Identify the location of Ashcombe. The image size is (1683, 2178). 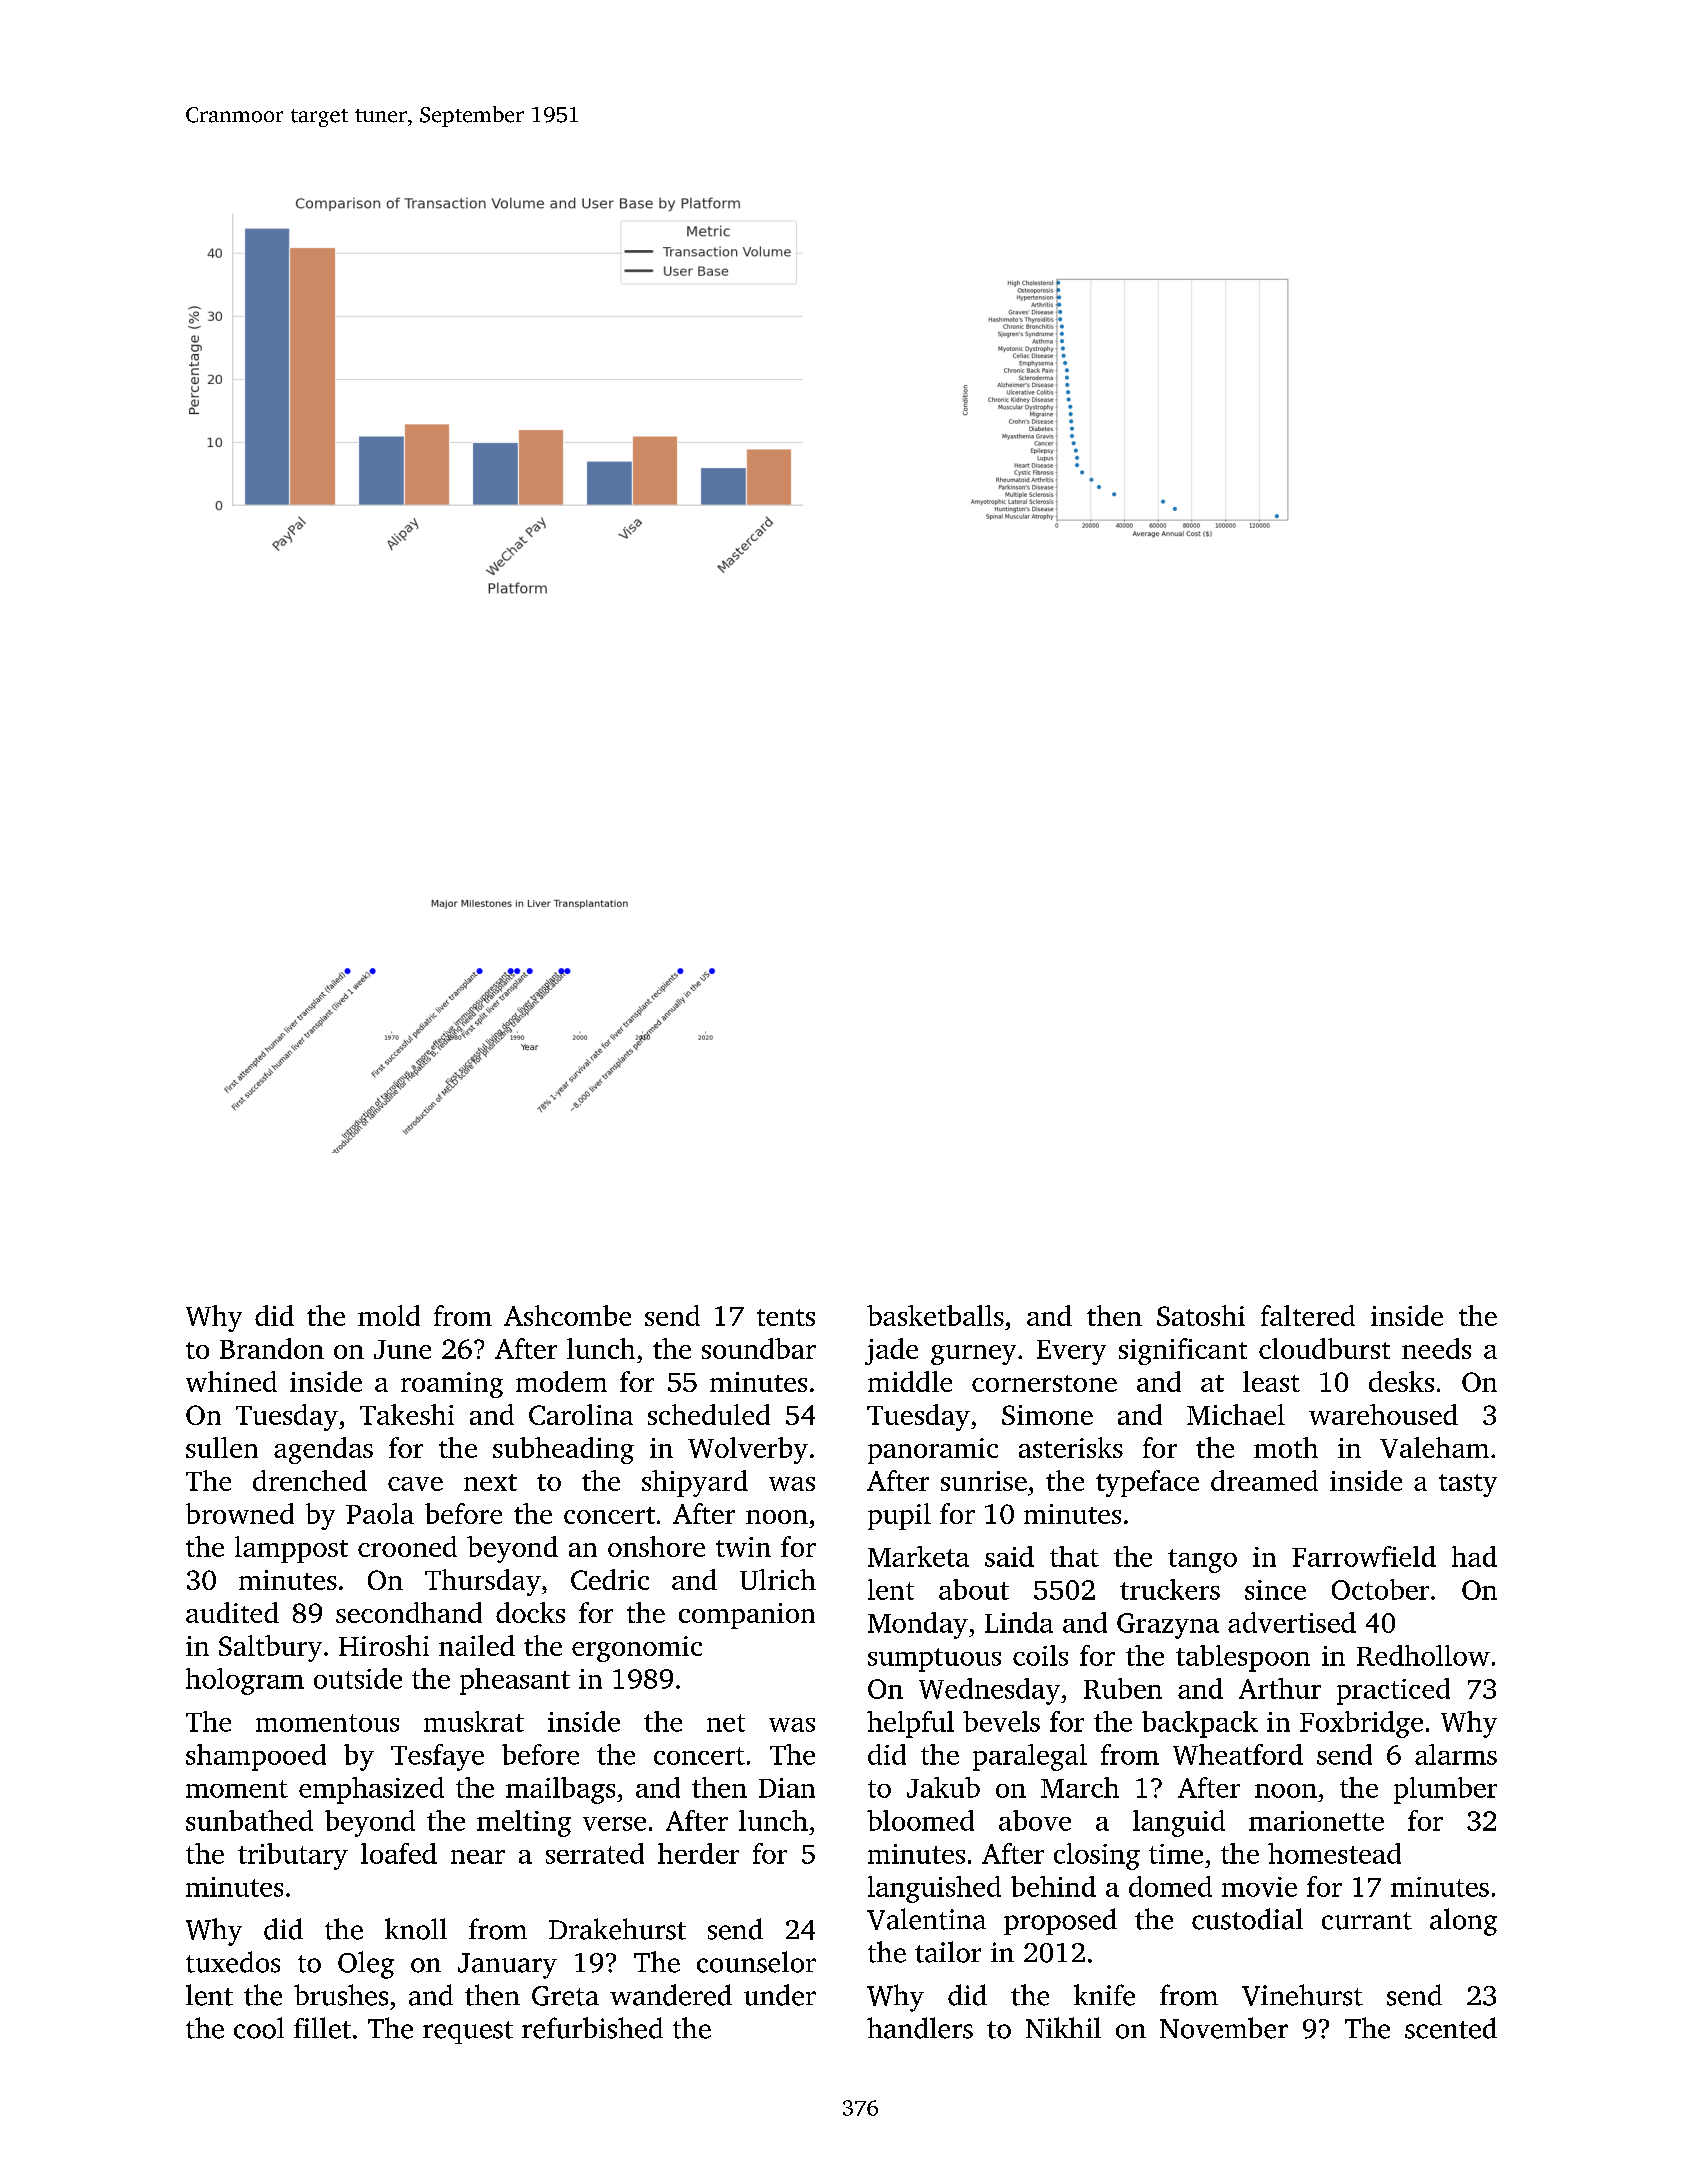
(567, 1315).
